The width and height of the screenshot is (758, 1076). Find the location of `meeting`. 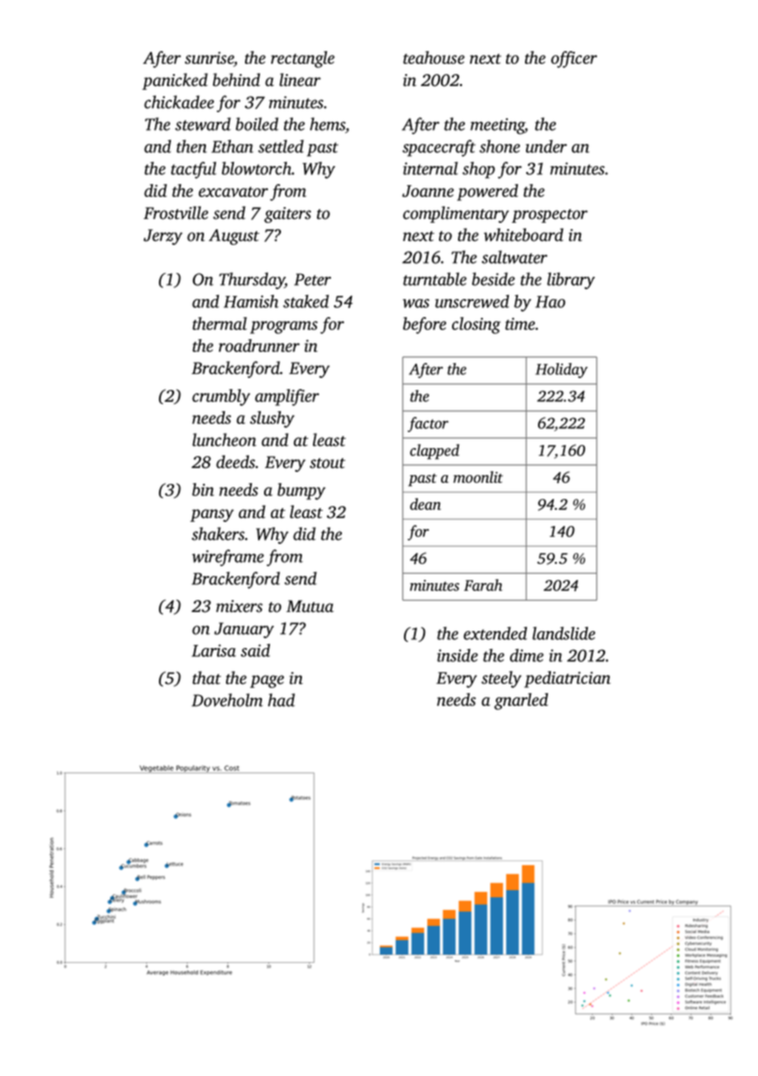

meeting is located at coordinates (497, 126).
